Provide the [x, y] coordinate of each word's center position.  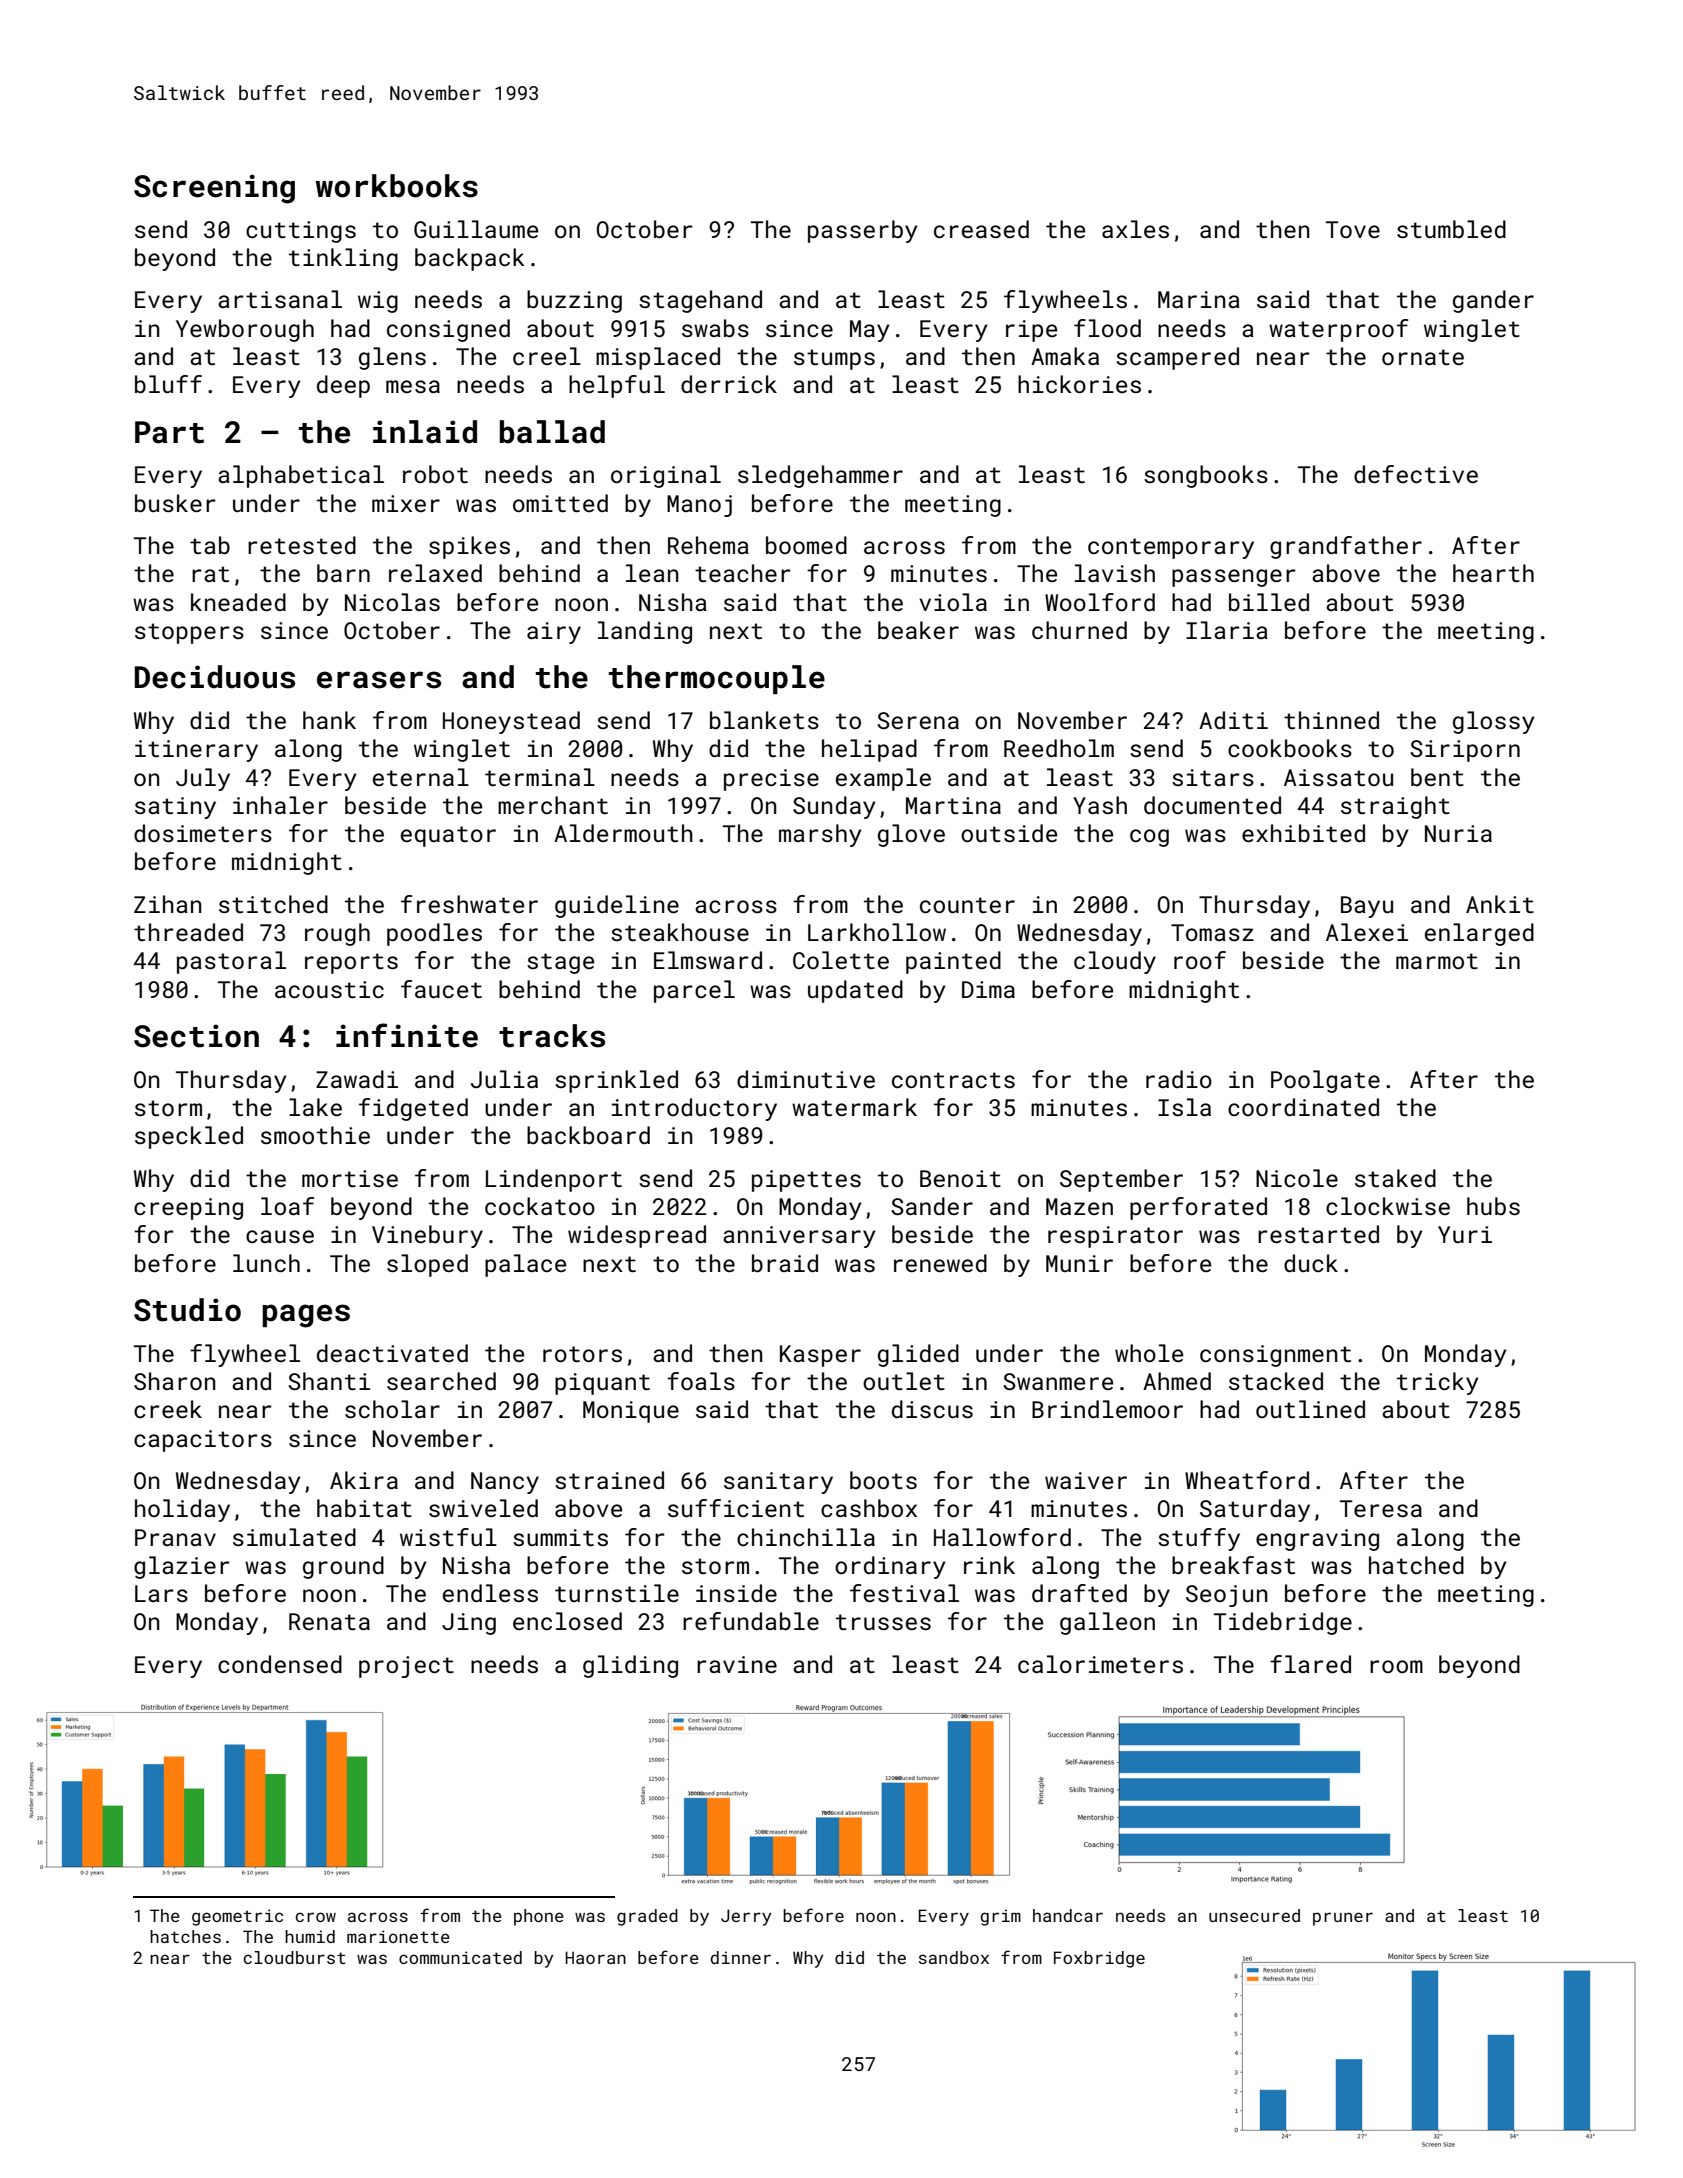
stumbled [1451, 229]
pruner [1343, 1919]
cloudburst [295, 1957]
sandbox [954, 1957]
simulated [294, 1537]
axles [1135, 229]
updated [855, 991]
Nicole [1297, 1178]
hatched [1416, 1565]
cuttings [301, 232]
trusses [883, 1622]
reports [351, 963]
